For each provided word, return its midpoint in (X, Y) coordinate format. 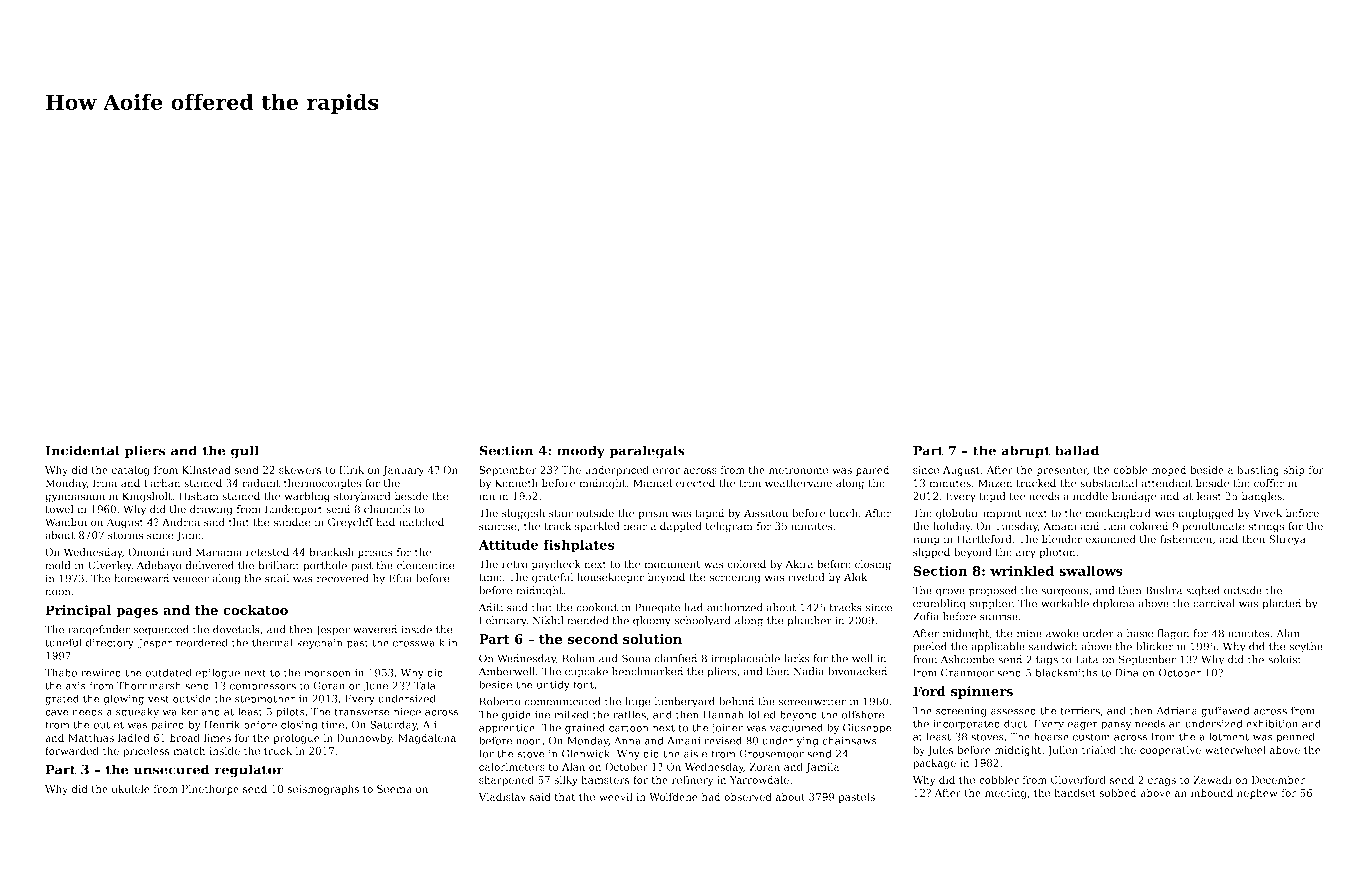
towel (60, 509)
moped (1168, 470)
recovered (342, 578)
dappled (681, 527)
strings (1267, 527)
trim (750, 483)
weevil (616, 796)
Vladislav (502, 796)
